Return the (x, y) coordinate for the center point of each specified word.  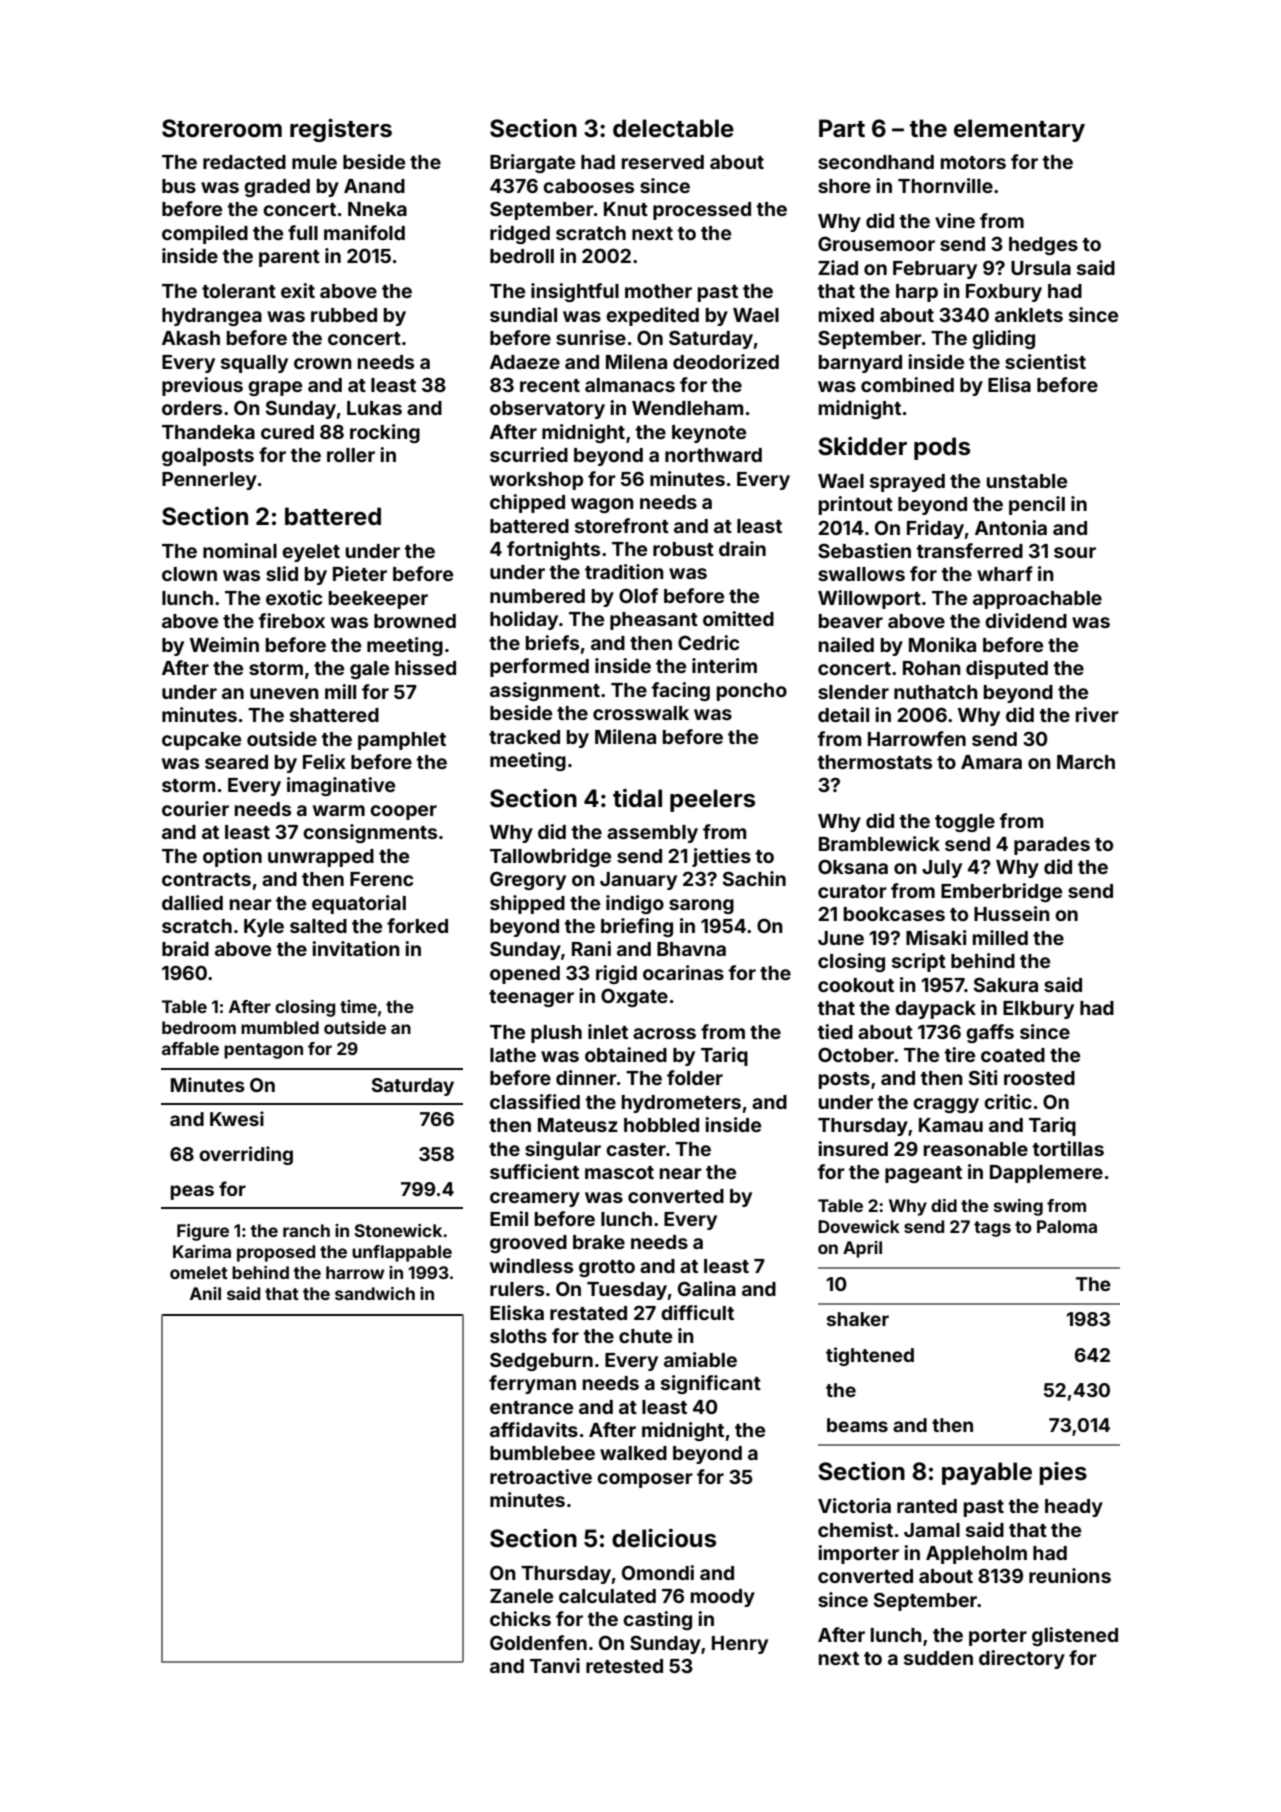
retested (624, 1666)
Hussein (1012, 913)
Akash (191, 338)
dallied (192, 902)
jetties (721, 857)
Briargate (532, 163)
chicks (520, 1618)
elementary (1019, 130)
